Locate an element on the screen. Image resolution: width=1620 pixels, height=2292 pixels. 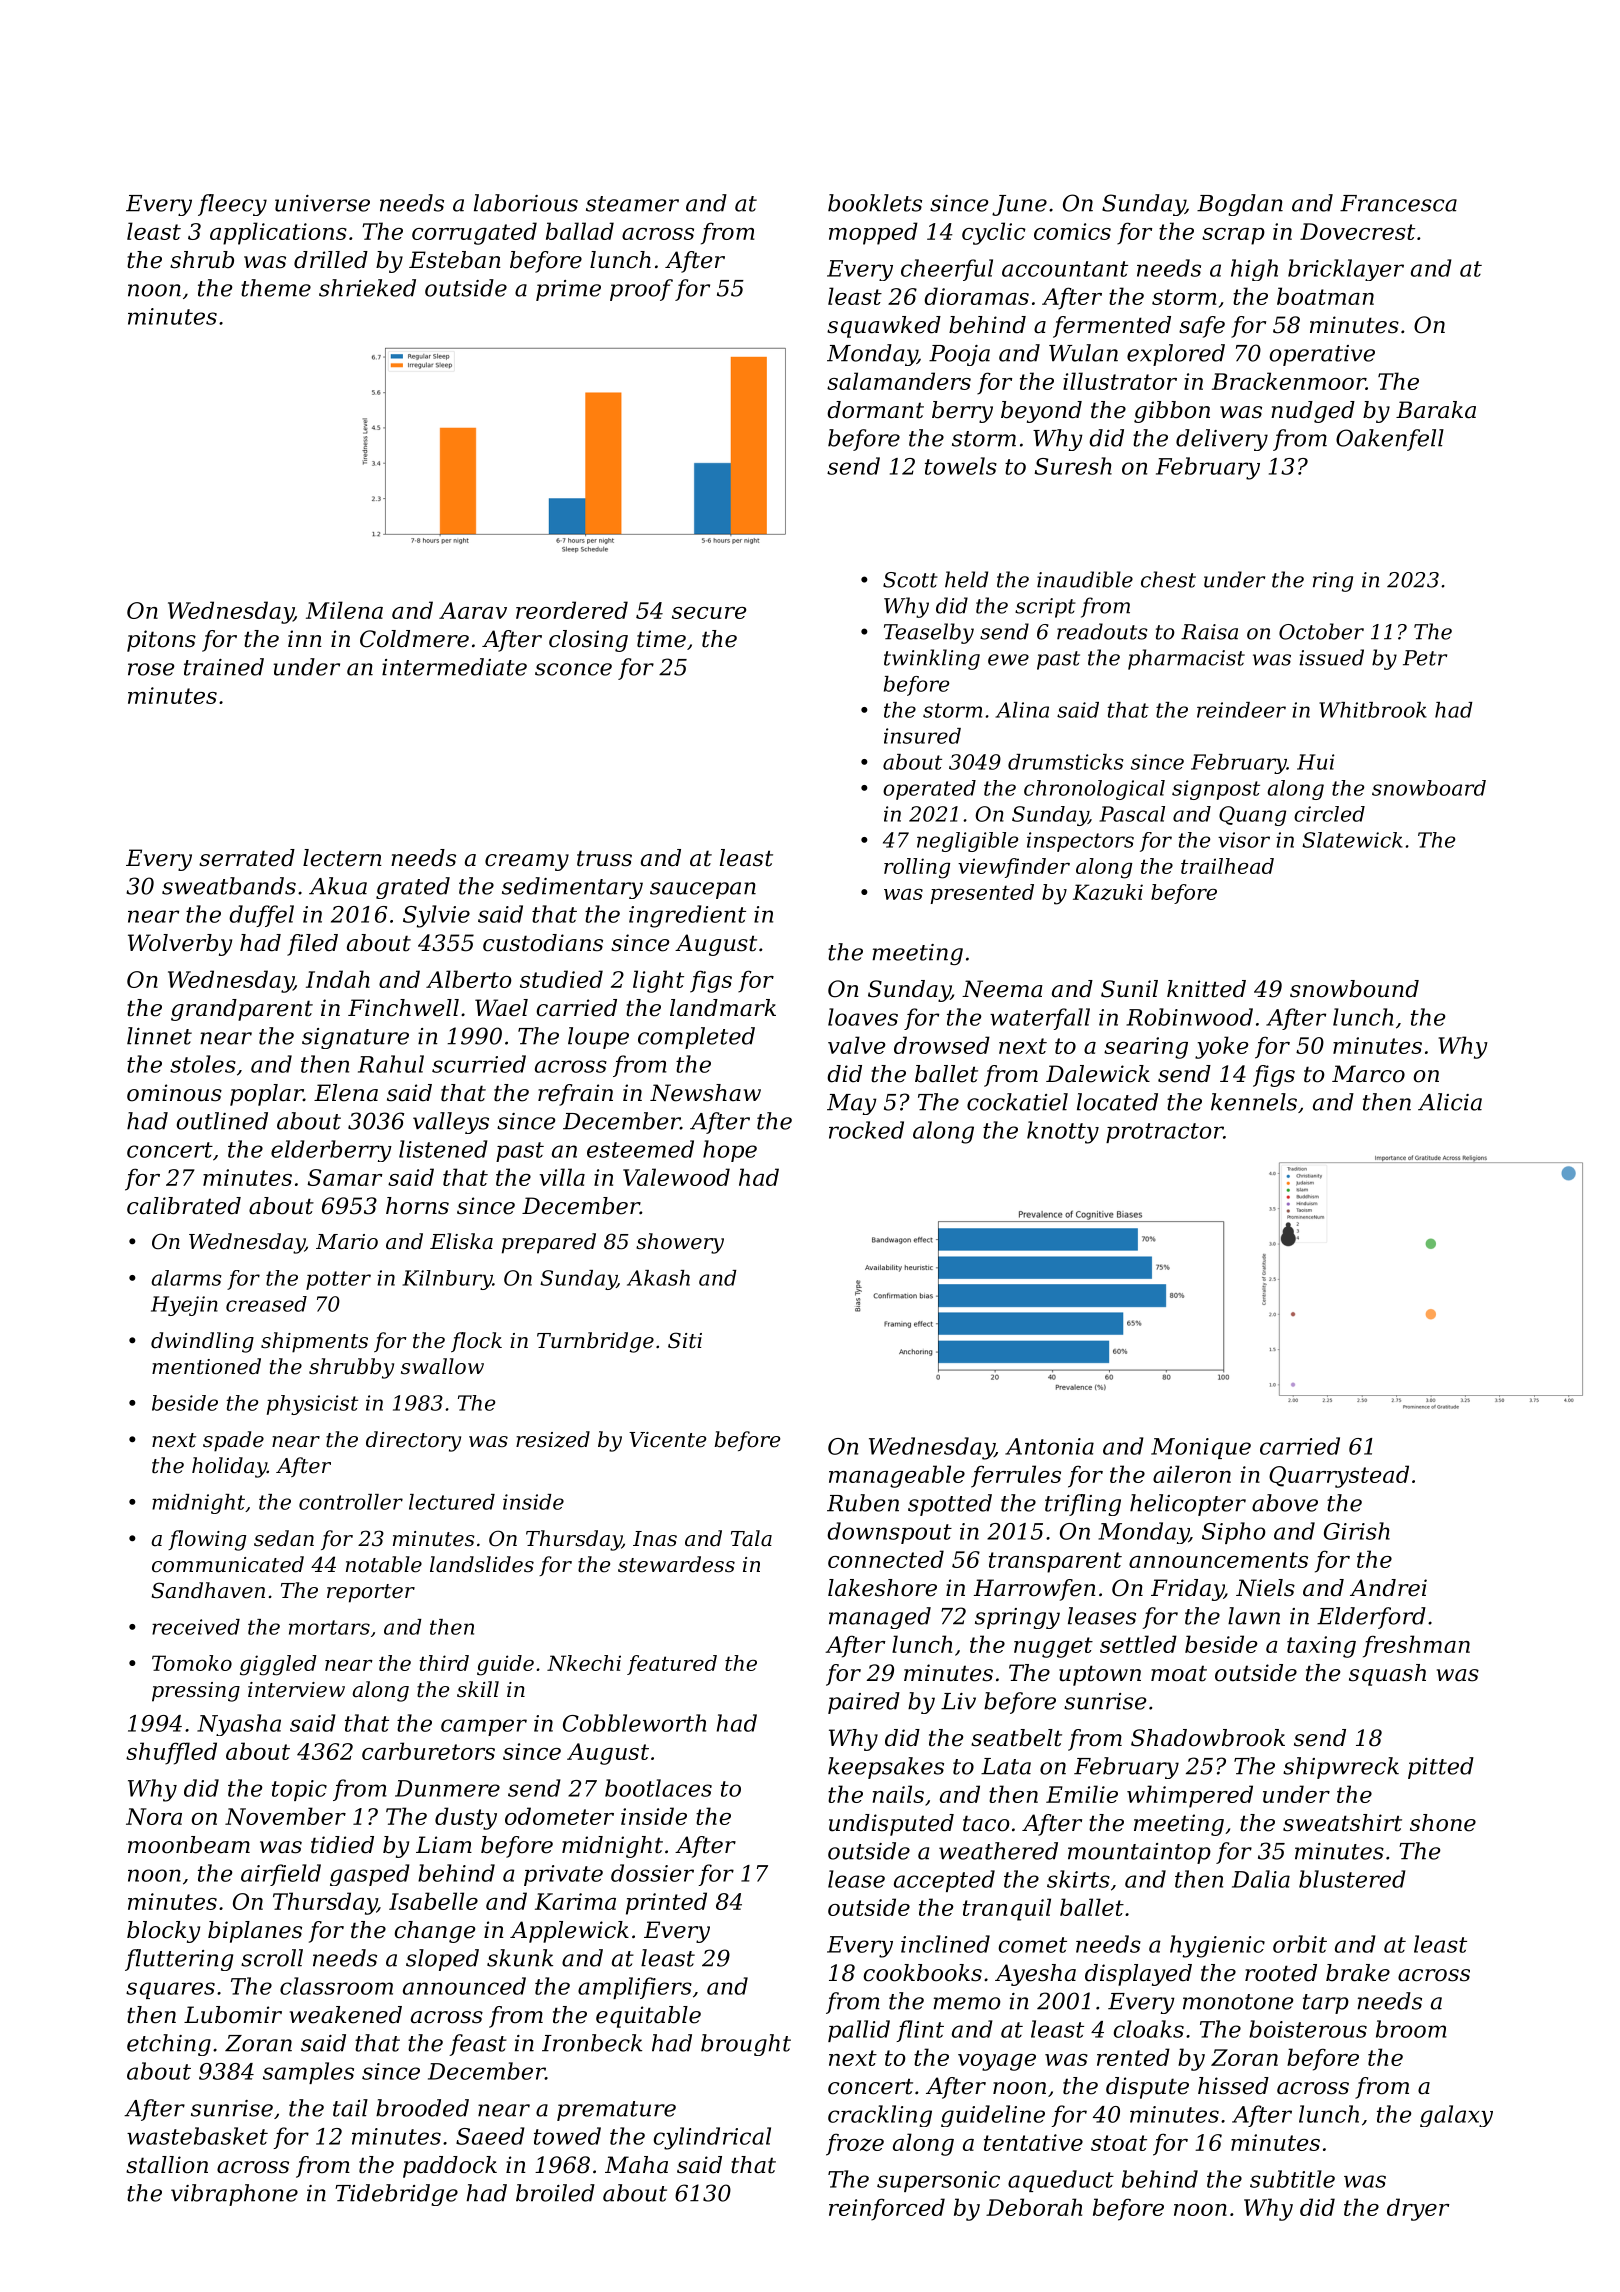
blustered is located at coordinates (1352, 1879).
